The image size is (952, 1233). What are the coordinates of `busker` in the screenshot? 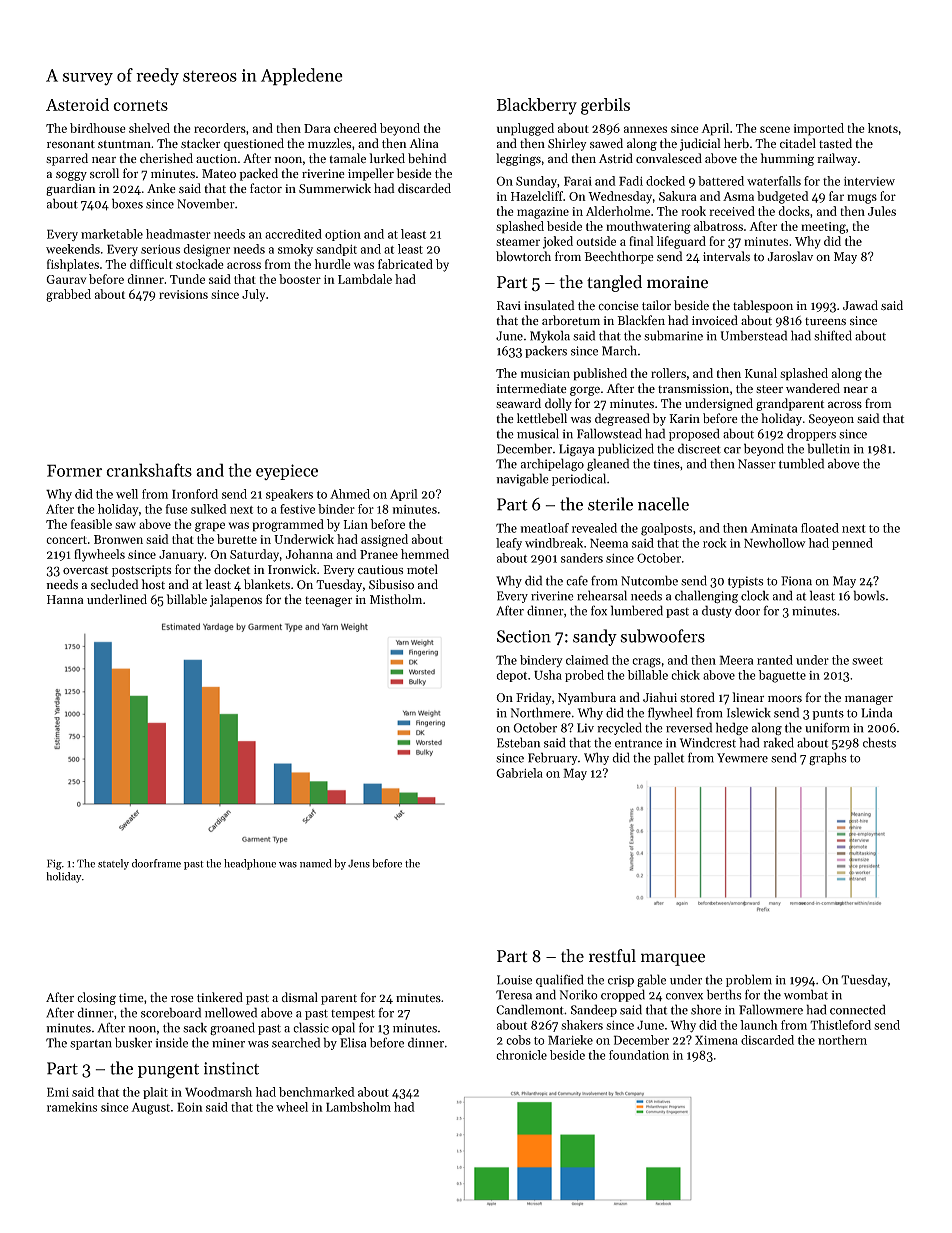 It's located at (133, 1042).
